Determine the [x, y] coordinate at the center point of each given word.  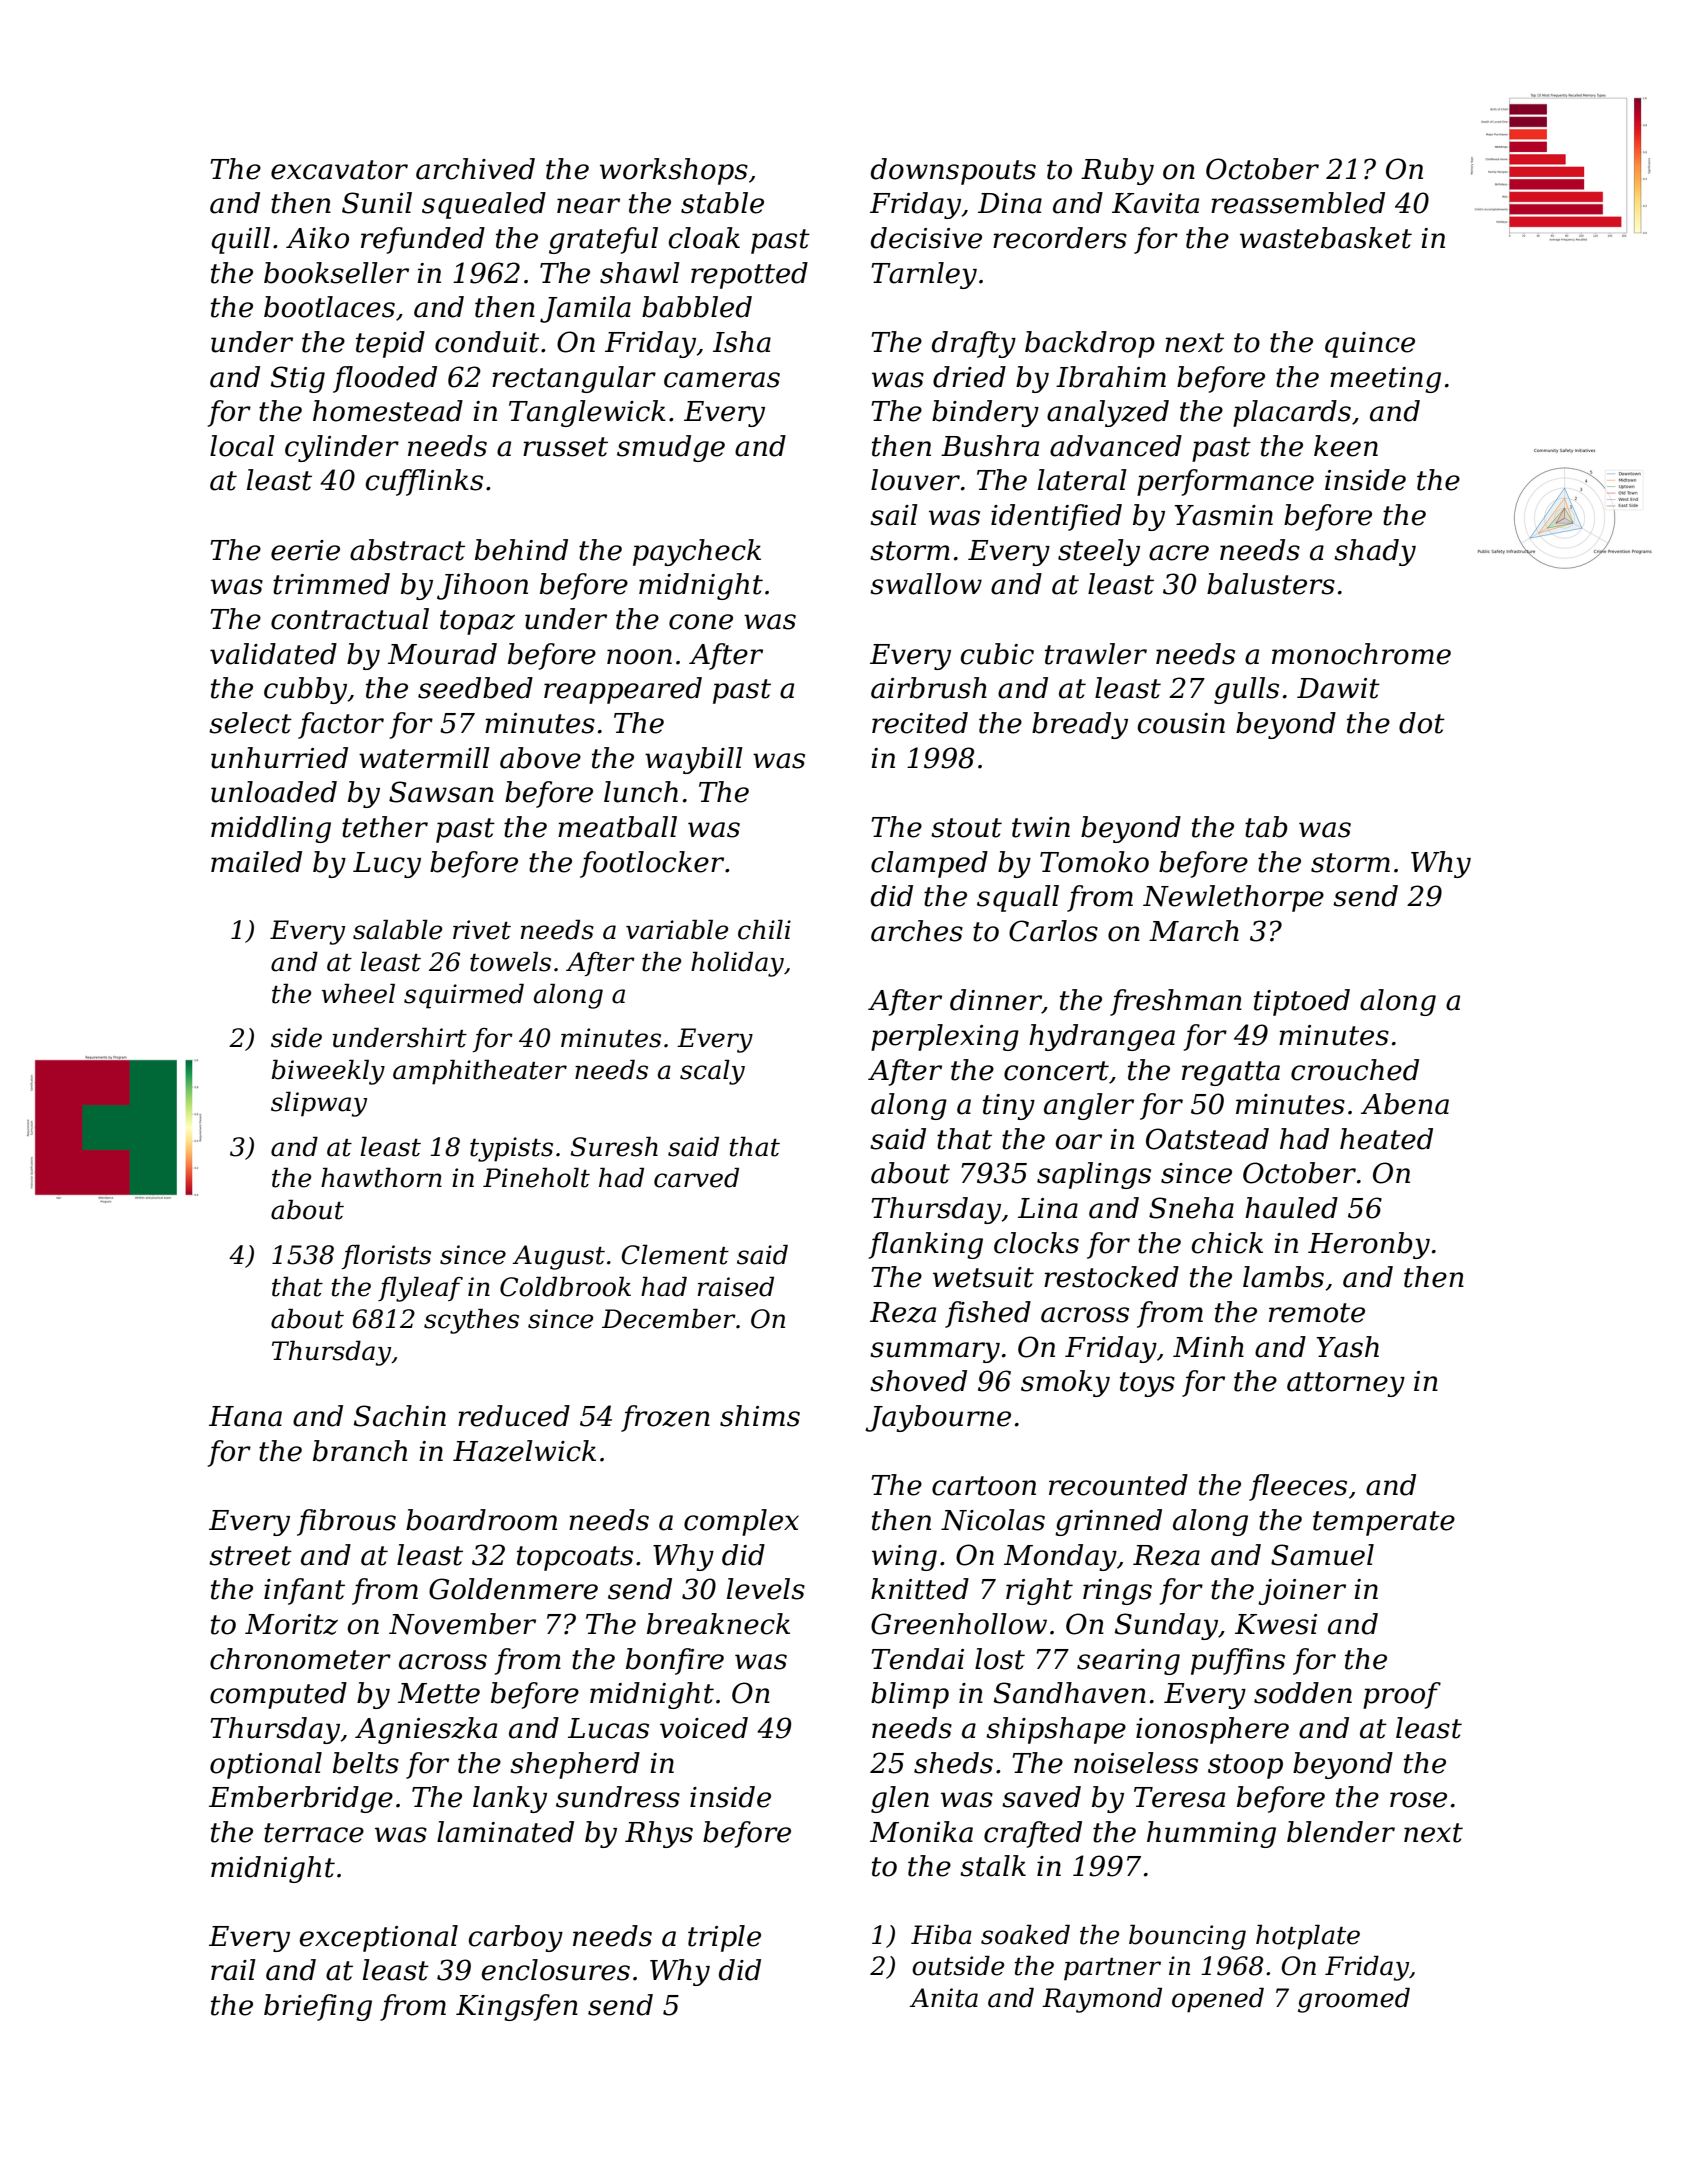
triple [724, 1938]
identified [1056, 517]
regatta [1231, 1073]
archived [475, 169]
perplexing [945, 1037]
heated [1386, 1139]
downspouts [953, 171]
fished [988, 1314]
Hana [245, 1416]
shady [1375, 552]
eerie [305, 550]
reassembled [1298, 203]
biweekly [328, 1072]
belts [366, 1763]
